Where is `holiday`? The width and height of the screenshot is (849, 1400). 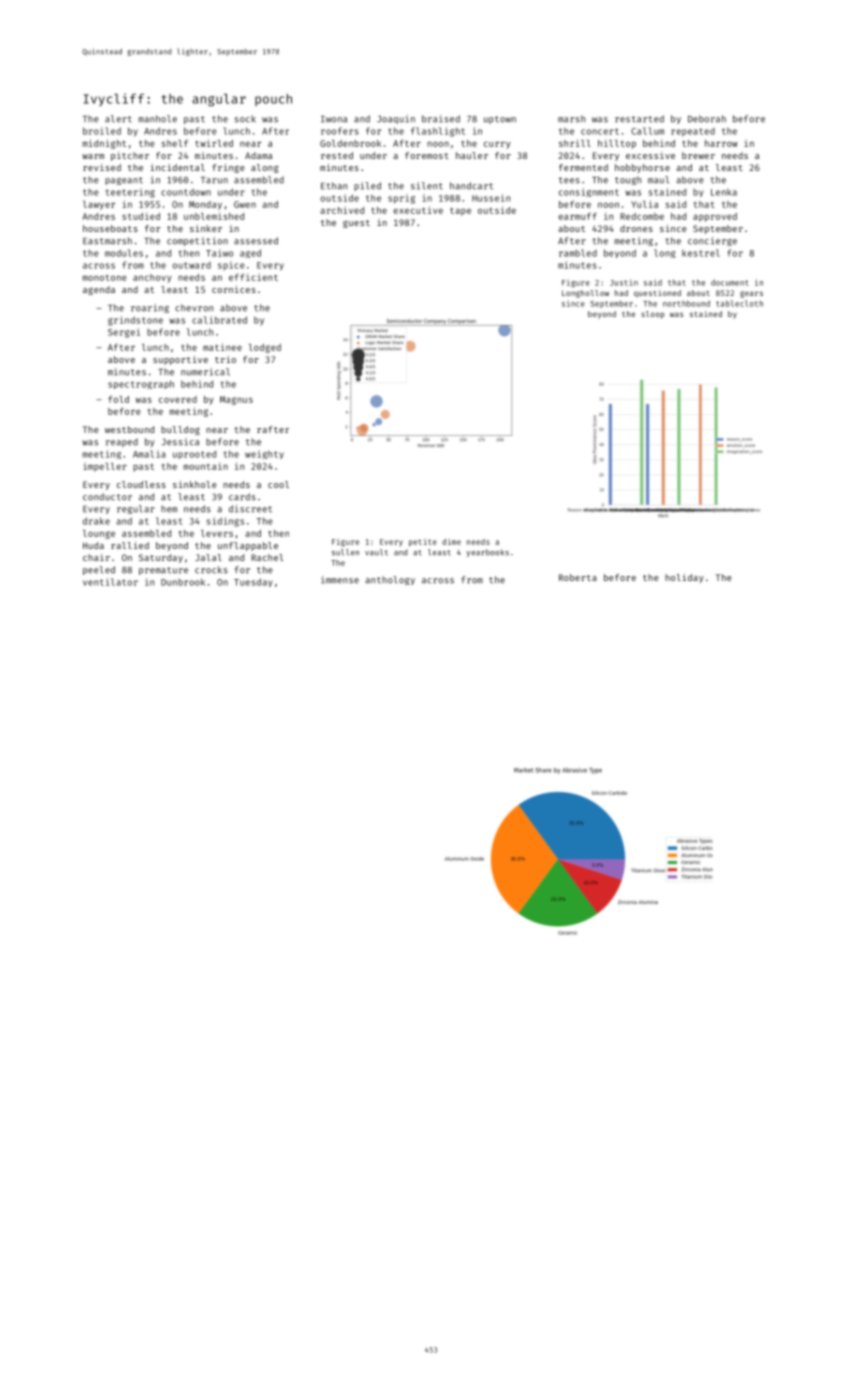
holiday is located at coordinates (684, 578).
